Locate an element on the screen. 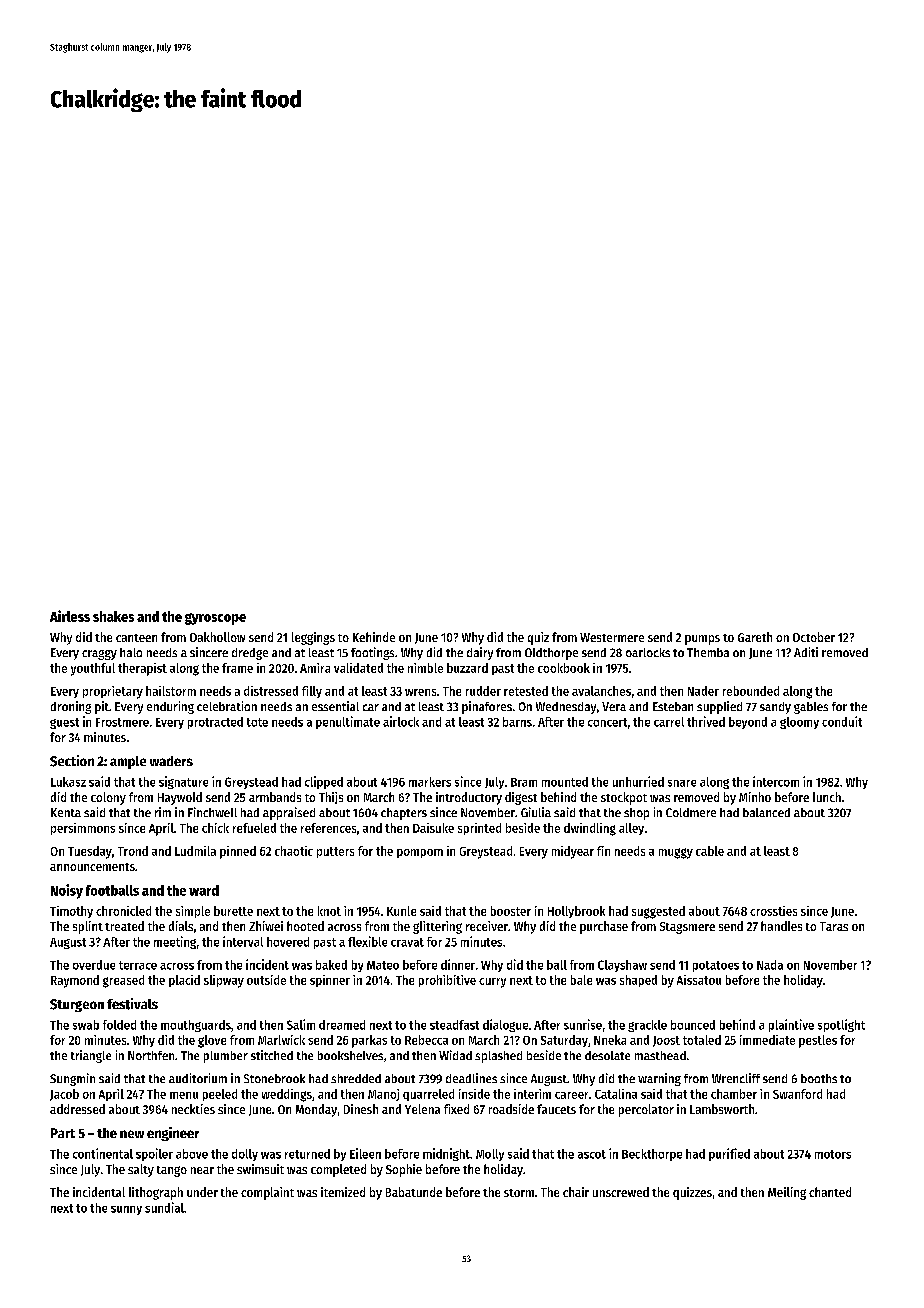  October is located at coordinates (814, 637).
